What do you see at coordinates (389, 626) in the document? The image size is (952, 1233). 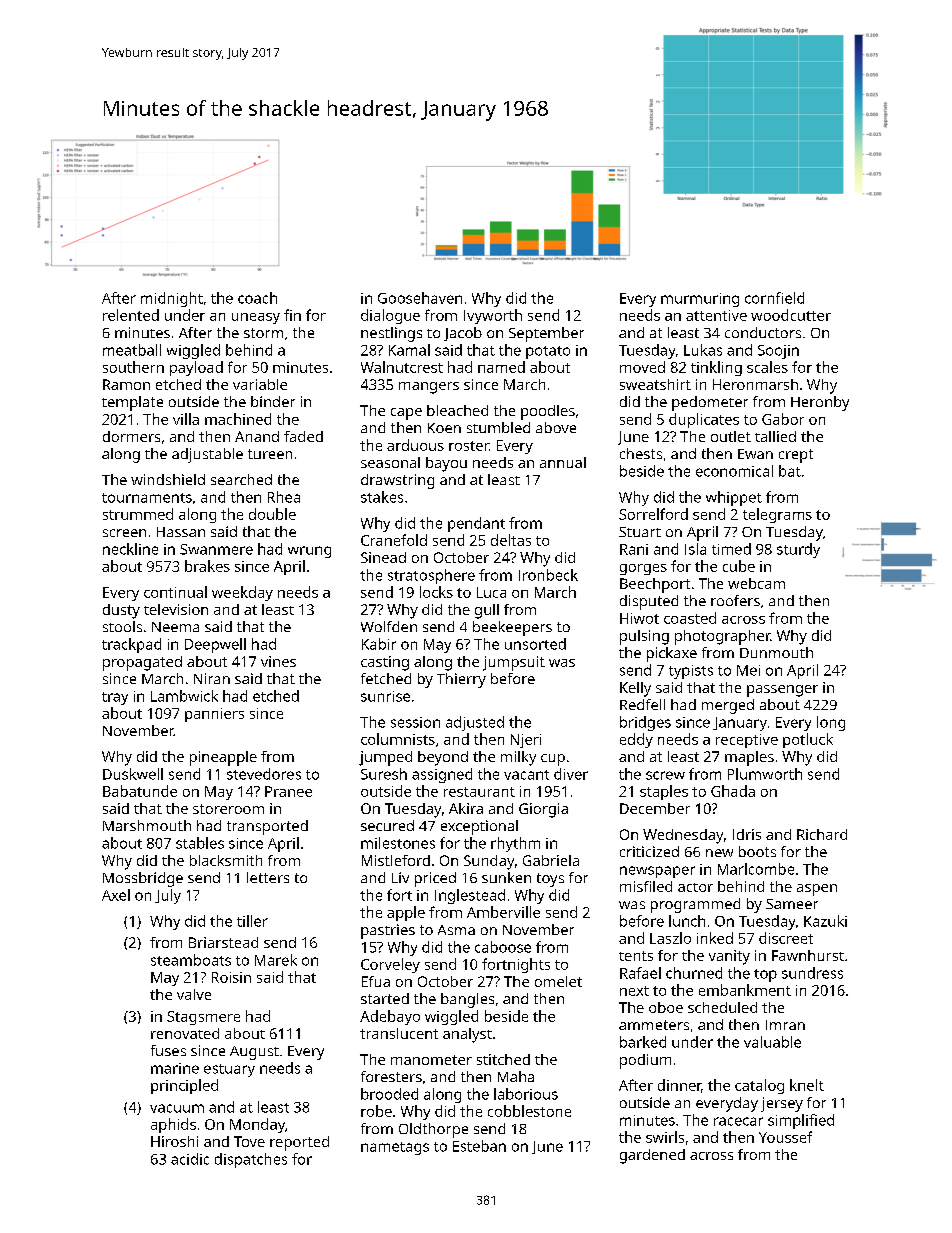 I see `Wolfden` at bounding box center [389, 626].
